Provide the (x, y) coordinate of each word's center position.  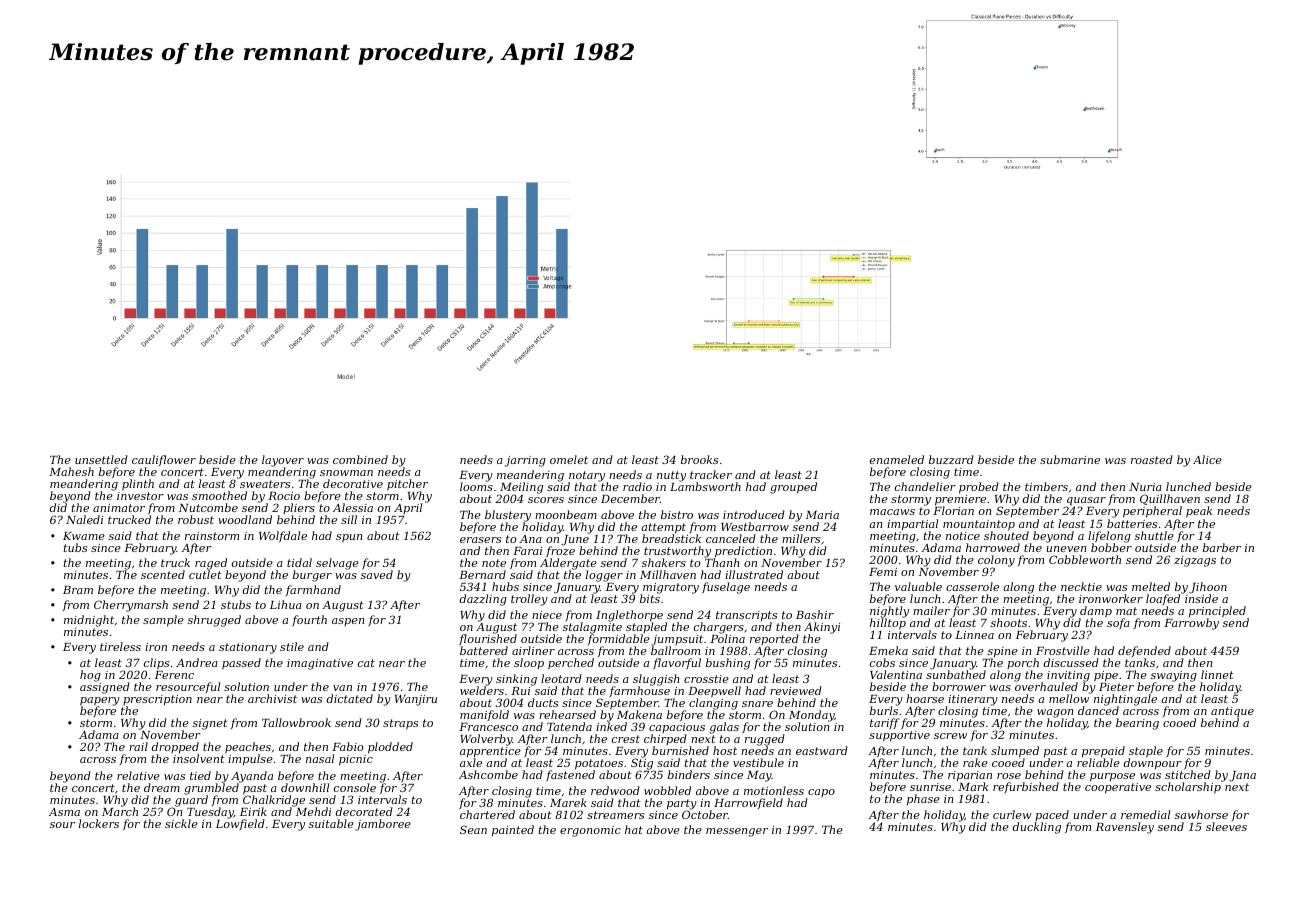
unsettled (101, 459)
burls (884, 711)
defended (1144, 652)
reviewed (796, 690)
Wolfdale (283, 536)
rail (138, 746)
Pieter (1116, 687)
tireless (120, 646)
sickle (181, 823)
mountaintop (979, 525)
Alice (1207, 459)
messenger (737, 832)
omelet (569, 459)
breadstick (671, 539)
